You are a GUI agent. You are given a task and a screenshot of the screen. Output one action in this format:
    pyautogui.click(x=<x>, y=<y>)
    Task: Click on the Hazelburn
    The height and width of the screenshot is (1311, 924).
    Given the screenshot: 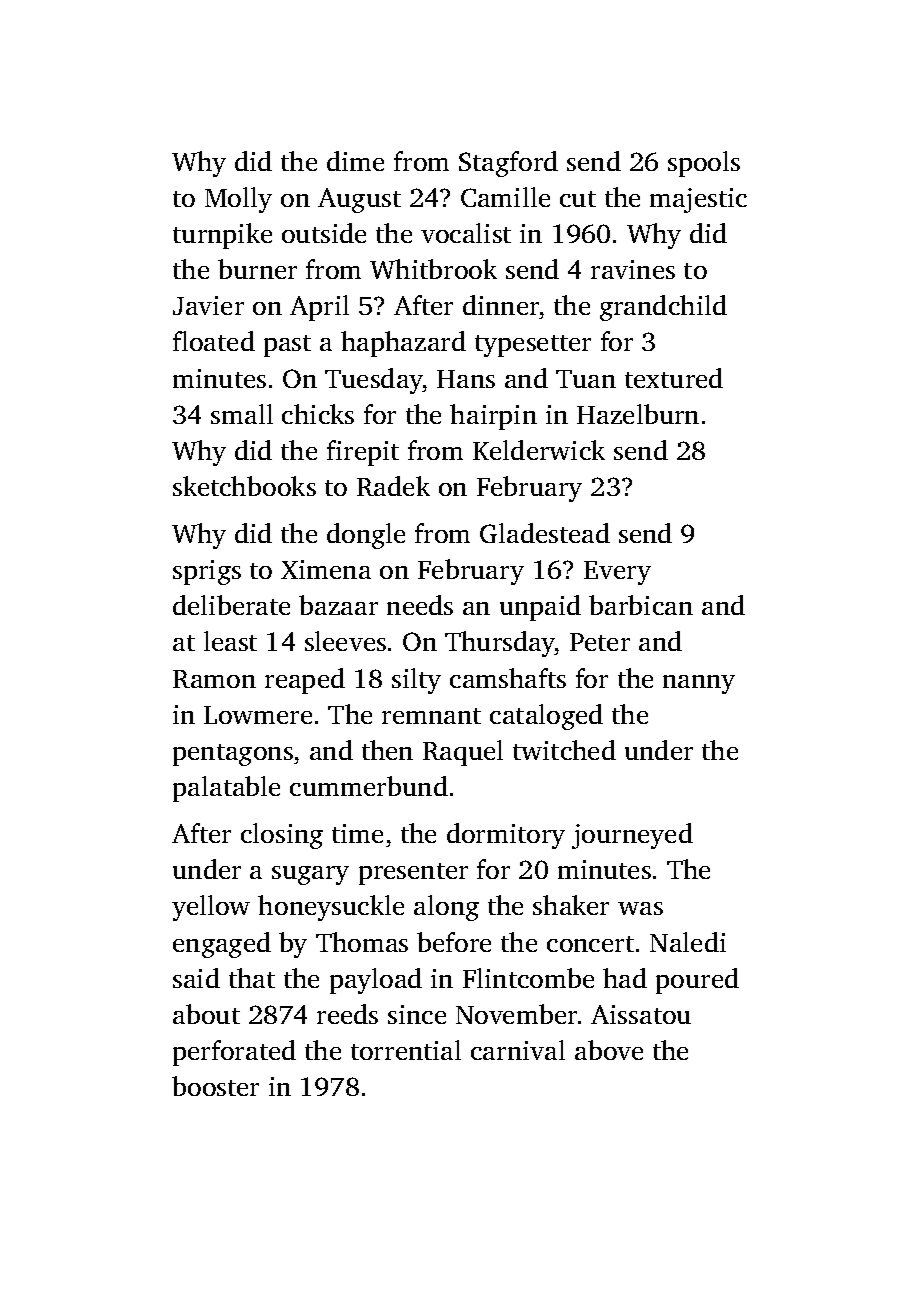 What is the action you would take?
    pyautogui.click(x=638, y=414)
